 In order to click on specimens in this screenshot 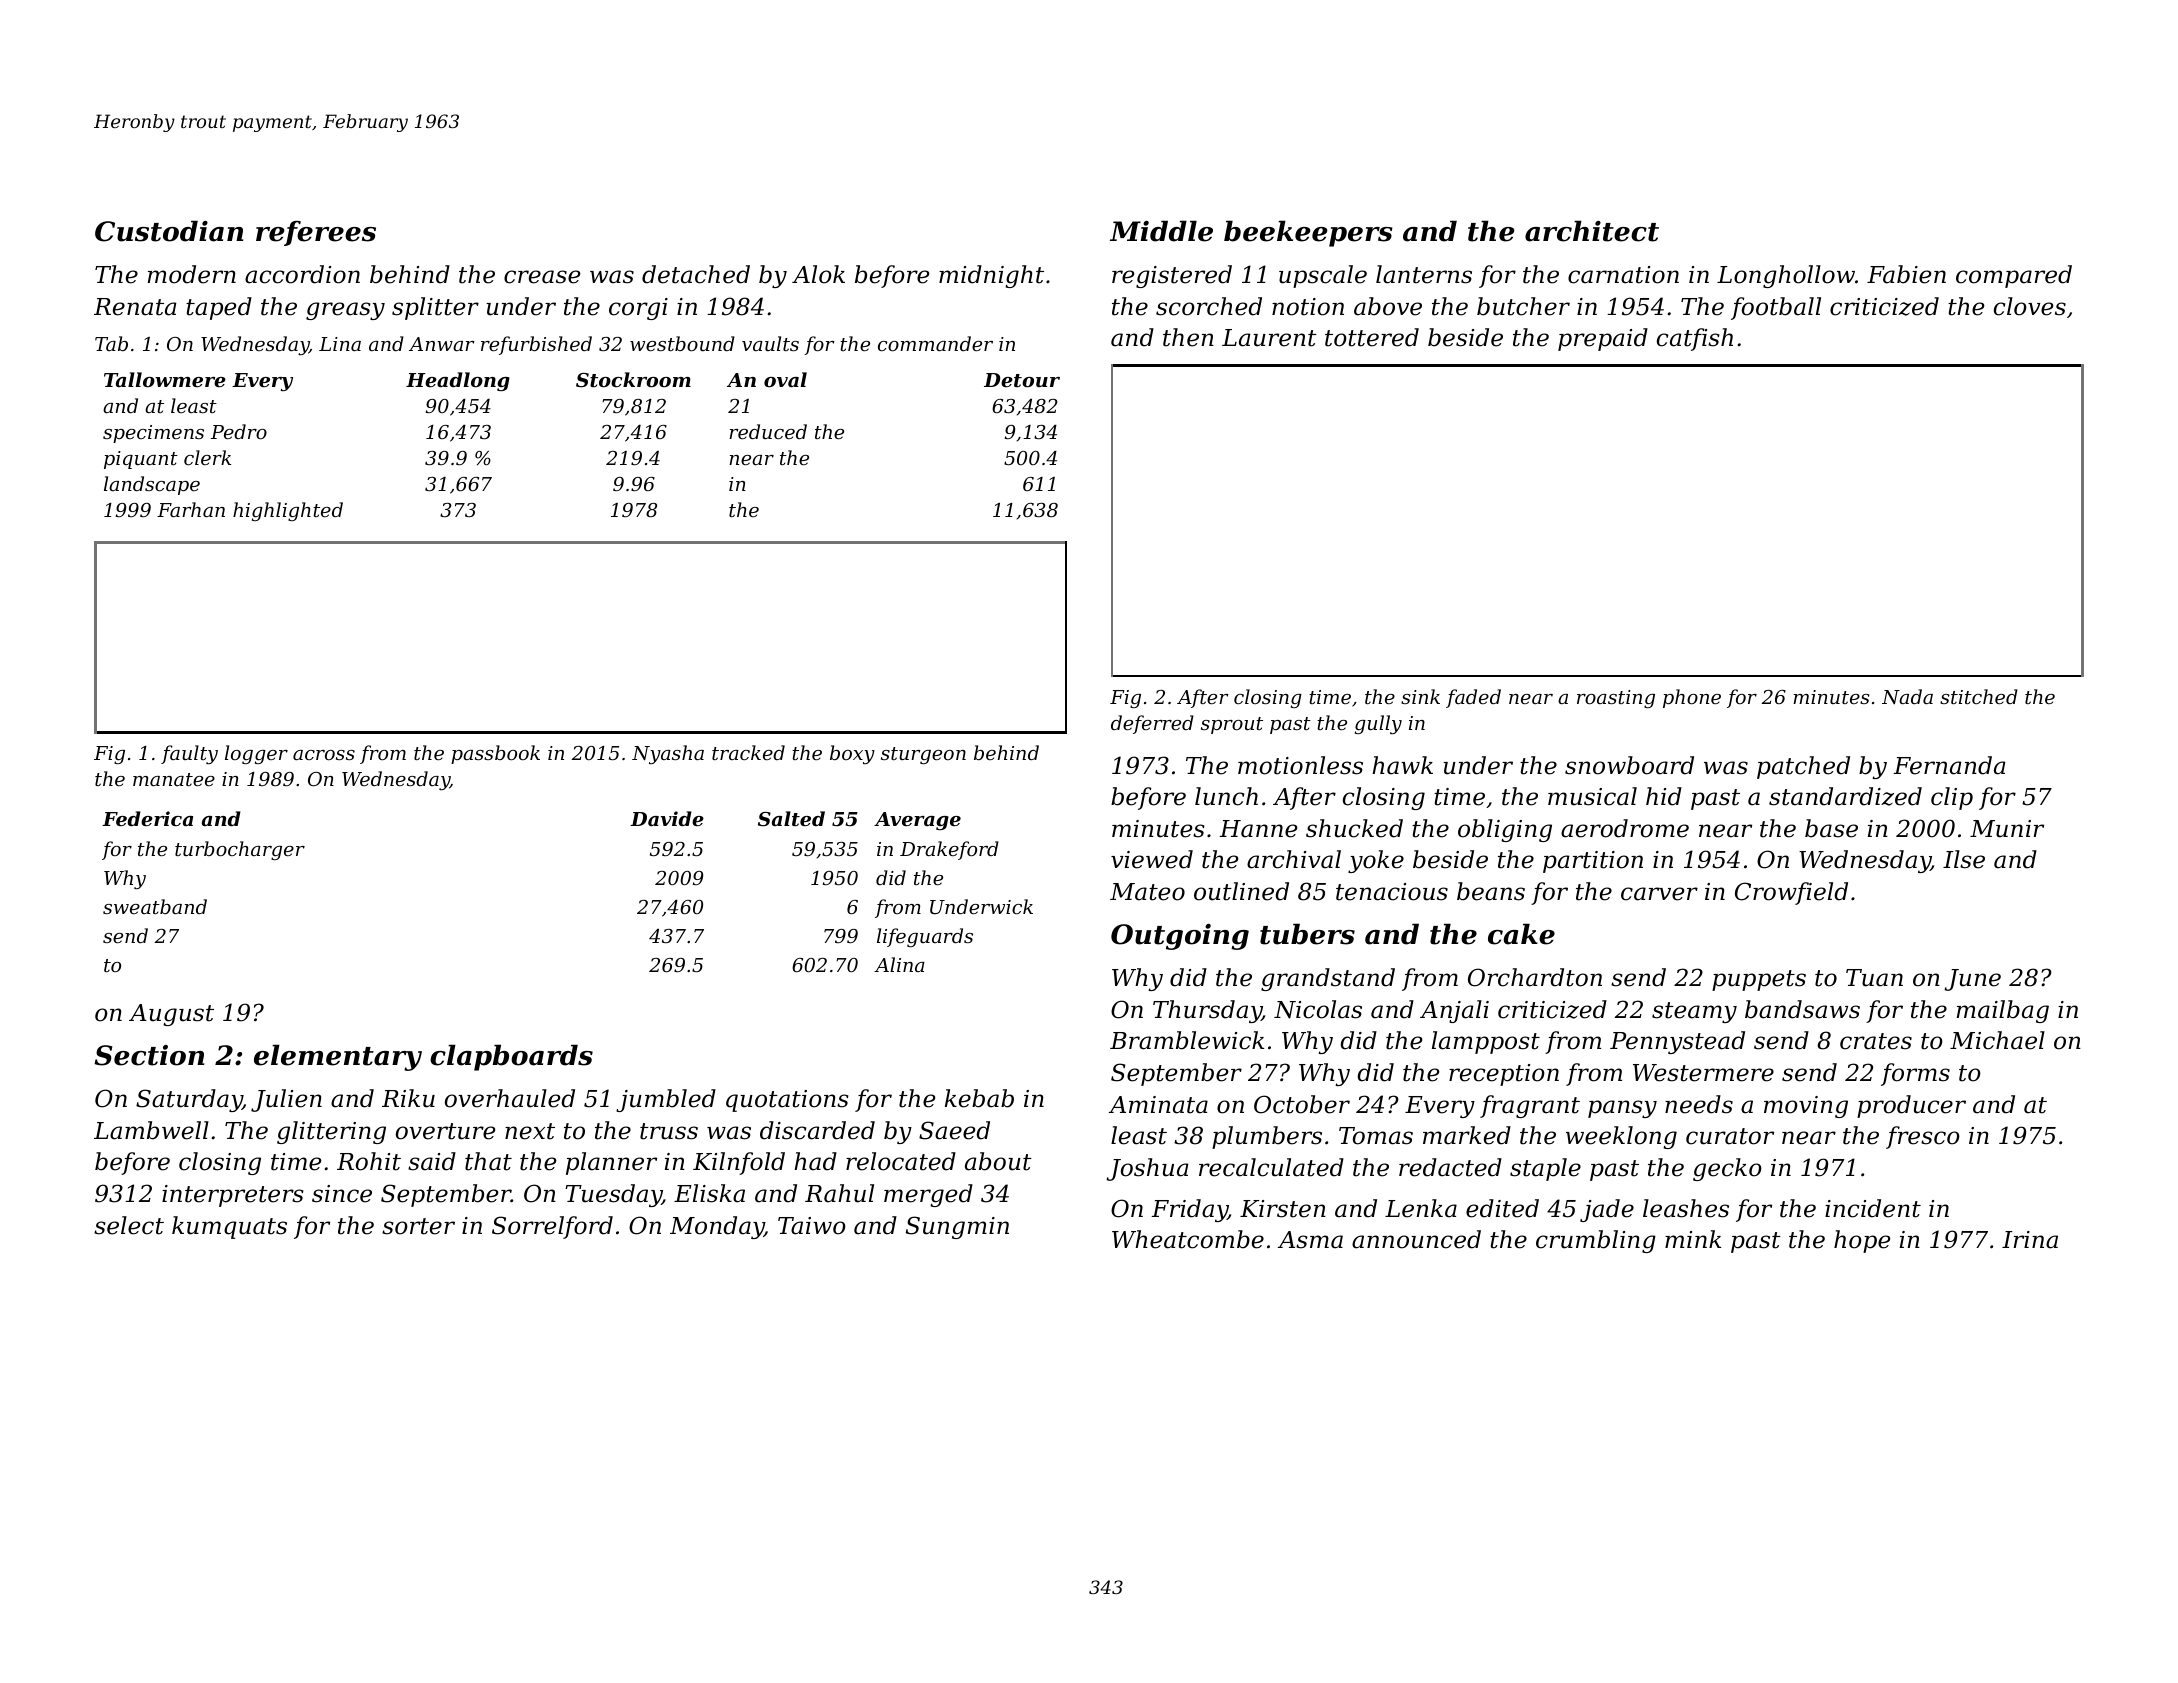, I will do `click(153, 434)`.
